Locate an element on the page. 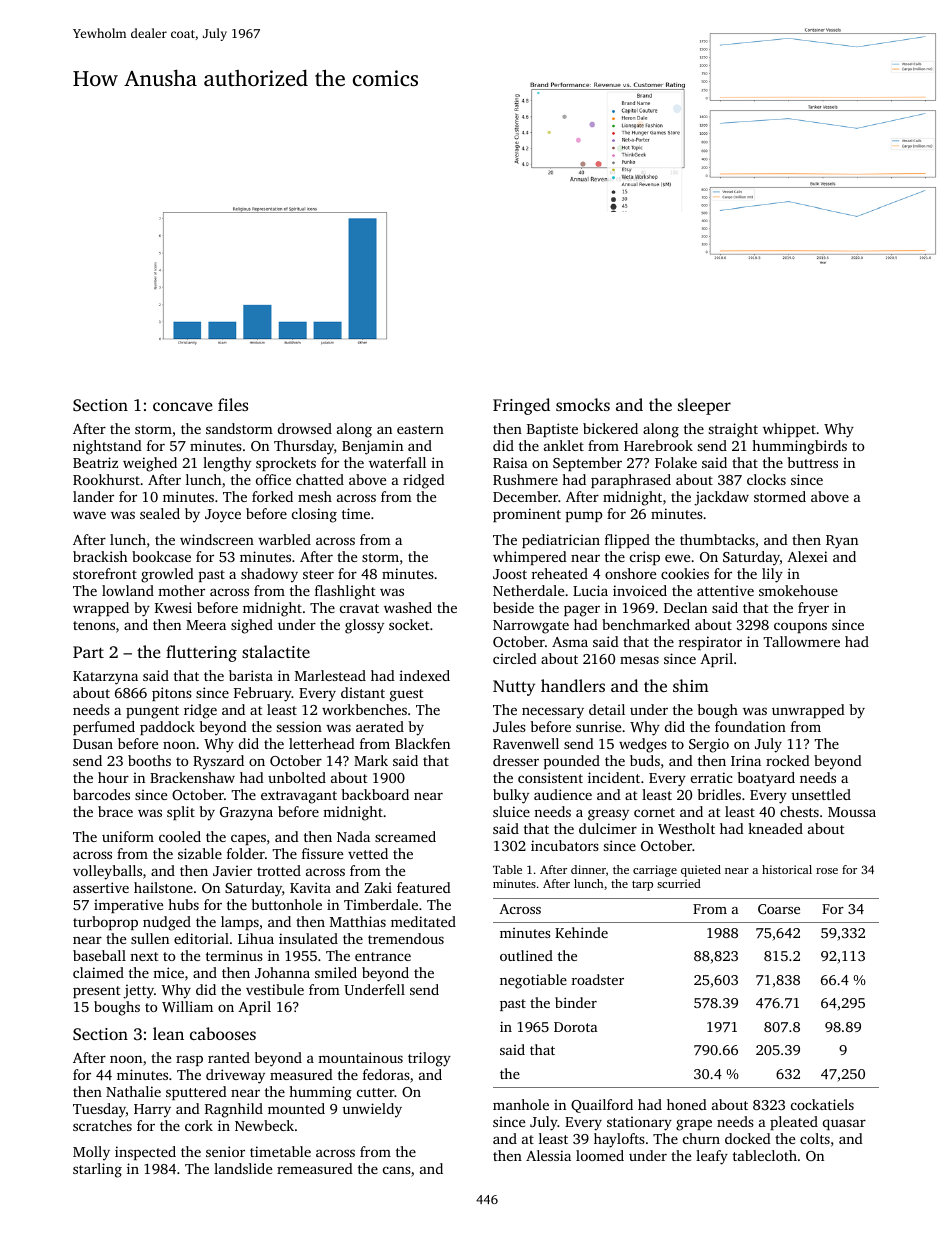 Image resolution: width=952 pixels, height=1233 pixels. Katarzyna is located at coordinates (105, 678).
